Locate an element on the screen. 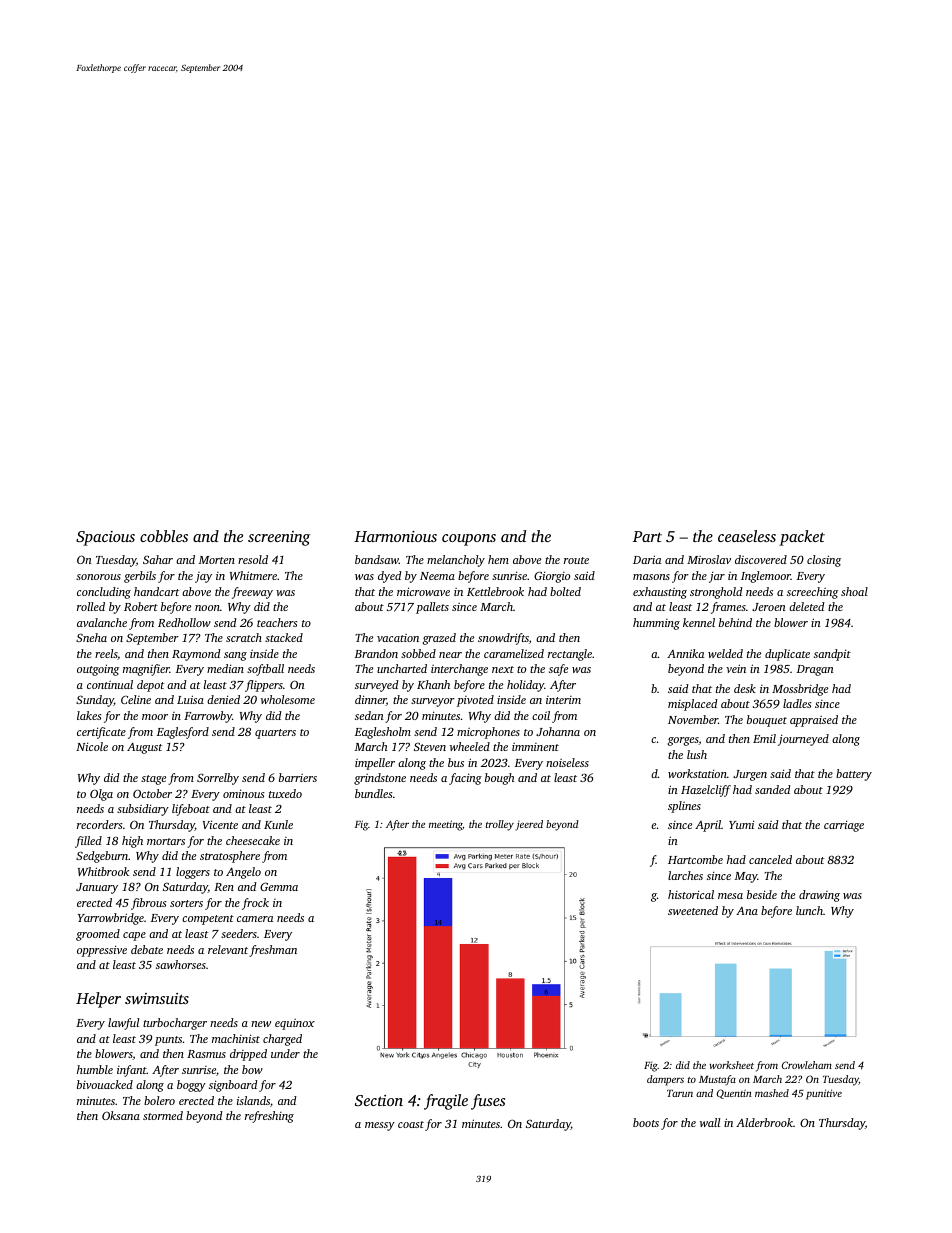  mesa is located at coordinates (730, 896).
